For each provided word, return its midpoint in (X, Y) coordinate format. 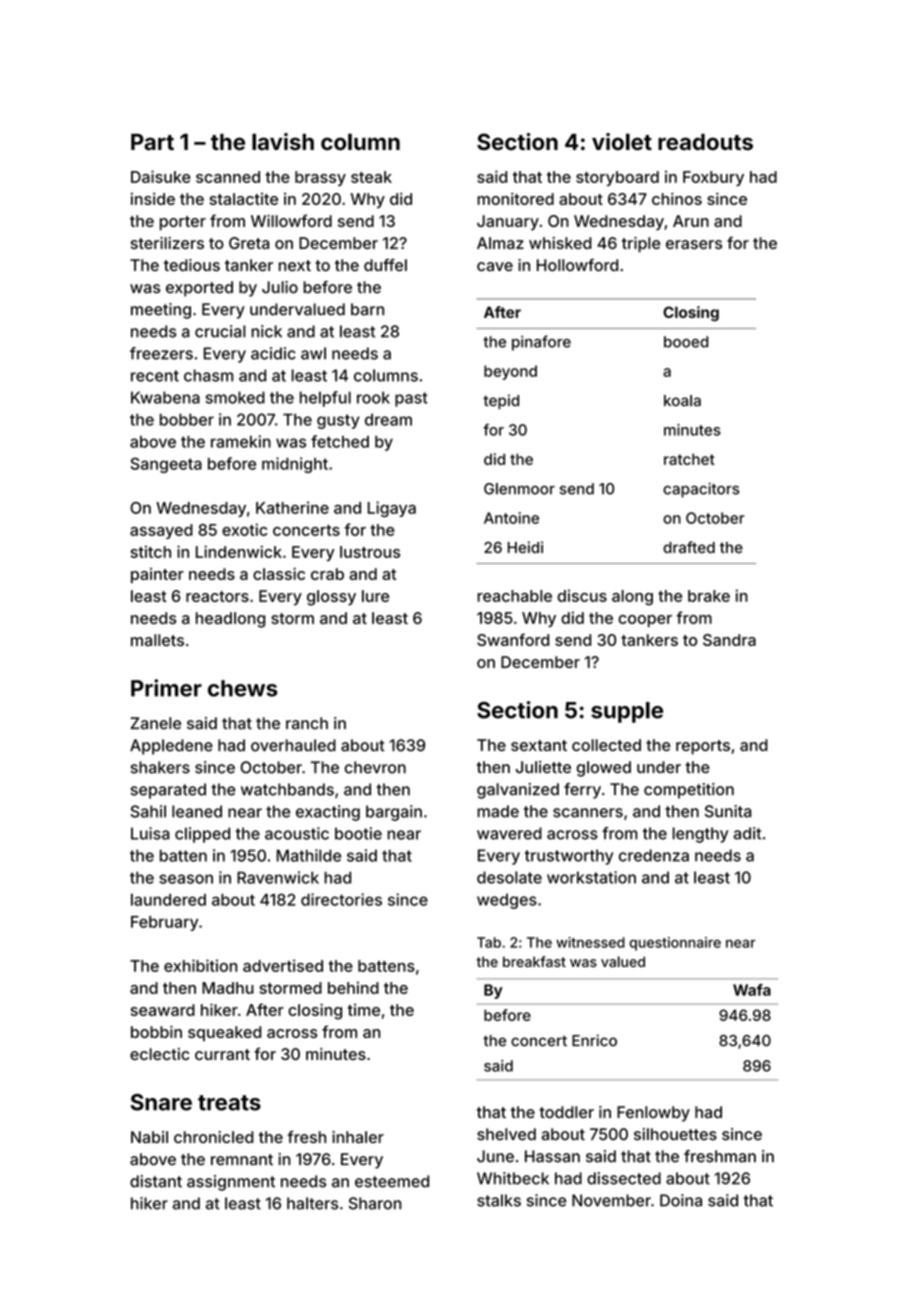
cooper (645, 621)
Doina (681, 1200)
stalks (499, 1200)
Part (152, 142)
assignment (231, 1183)
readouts (705, 142)
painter (157, 575)
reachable (514, 596)
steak (371, 177)
